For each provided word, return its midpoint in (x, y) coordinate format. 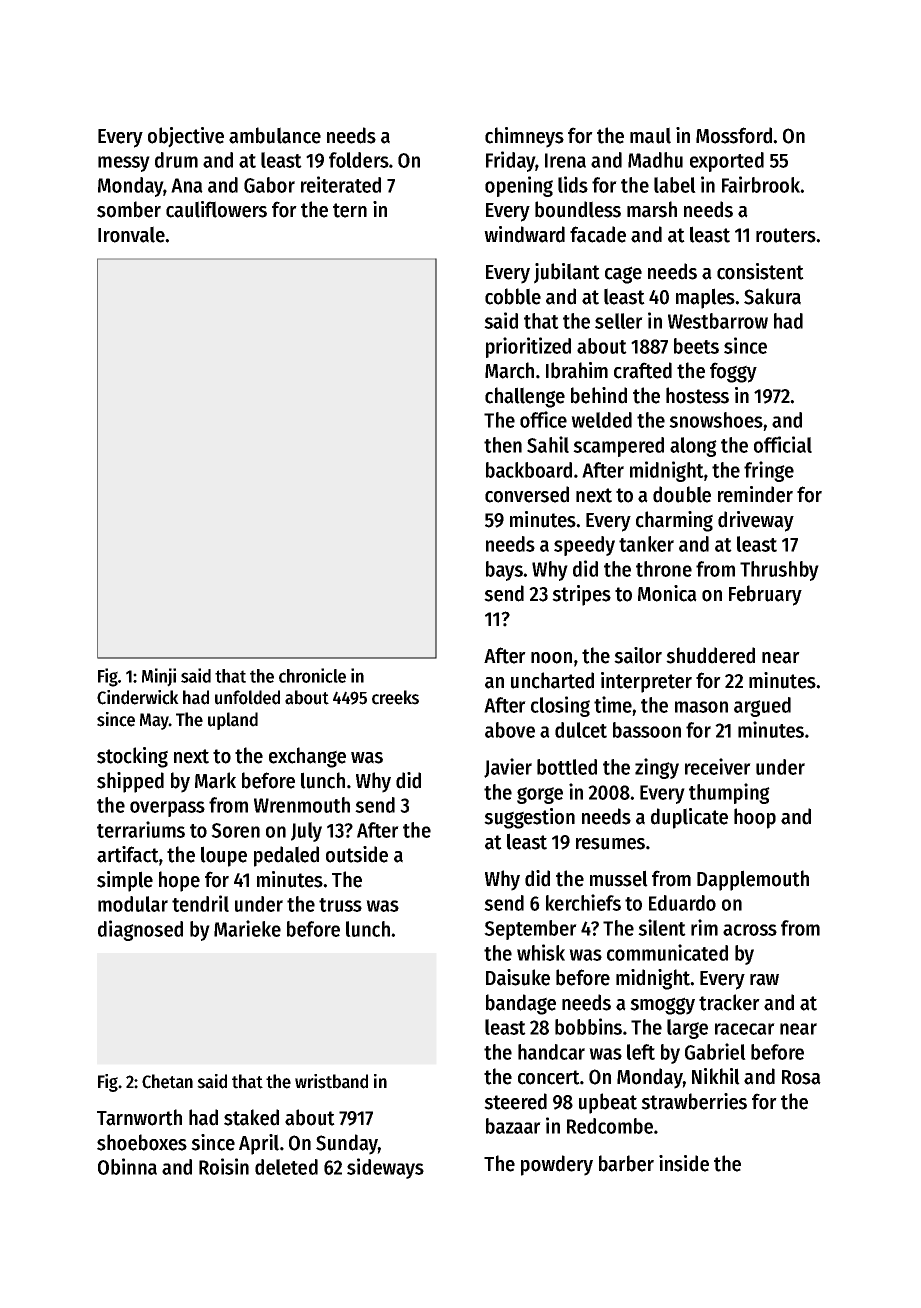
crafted (643, 370)
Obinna (127, 1166)
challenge (525, 397)
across (750, 930)
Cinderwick (138, 697)
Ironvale (131, 234)
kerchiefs (583, 902)
